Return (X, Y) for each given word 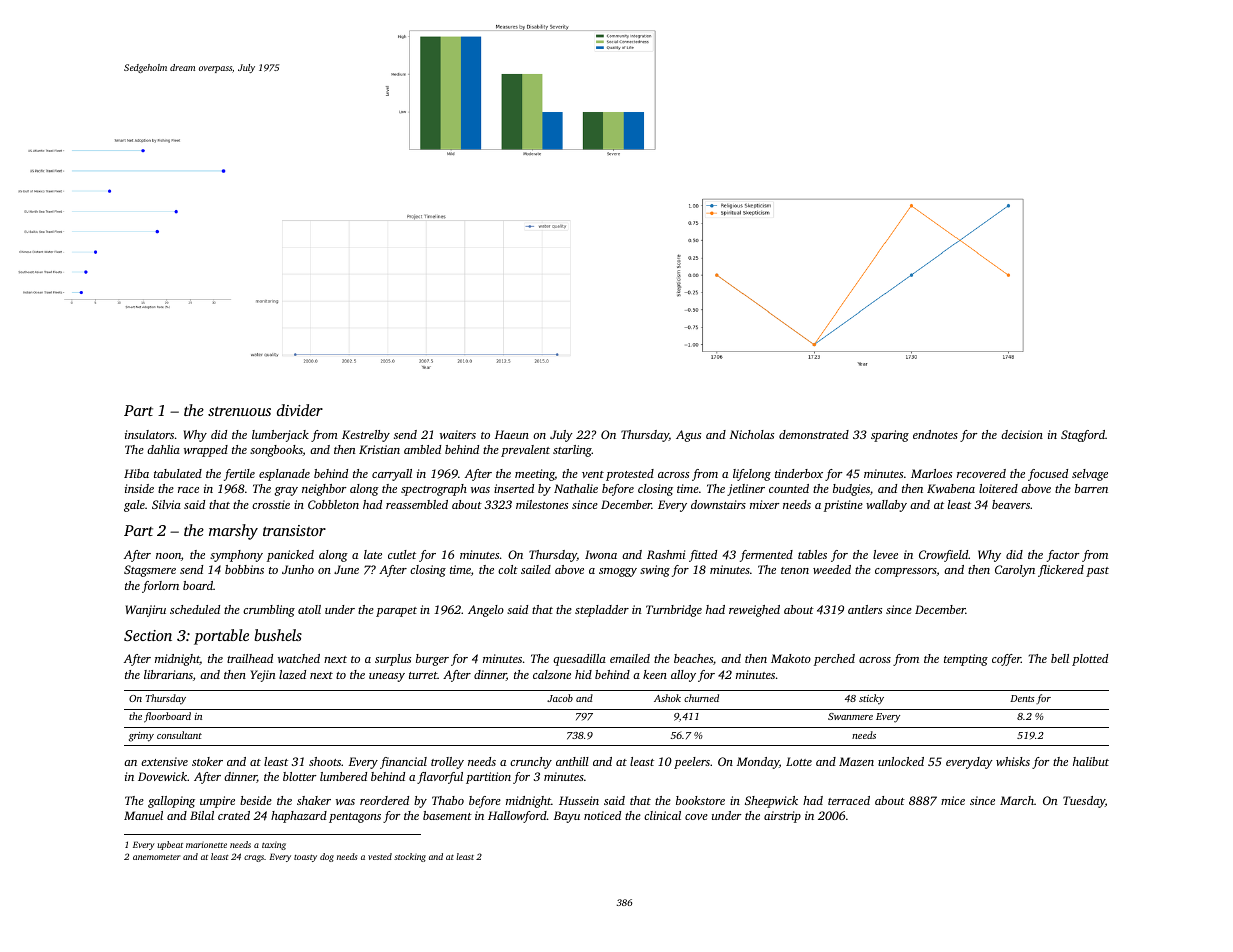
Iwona (601, 554)
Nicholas (752, 434)
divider (300, 410)
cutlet (402, 554)
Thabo (448, 800)
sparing (890, 436)
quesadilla (579, 660)
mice (953, 800)
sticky (871, 699)
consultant (179, 735)
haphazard (299, 817)
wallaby (886, 506)
